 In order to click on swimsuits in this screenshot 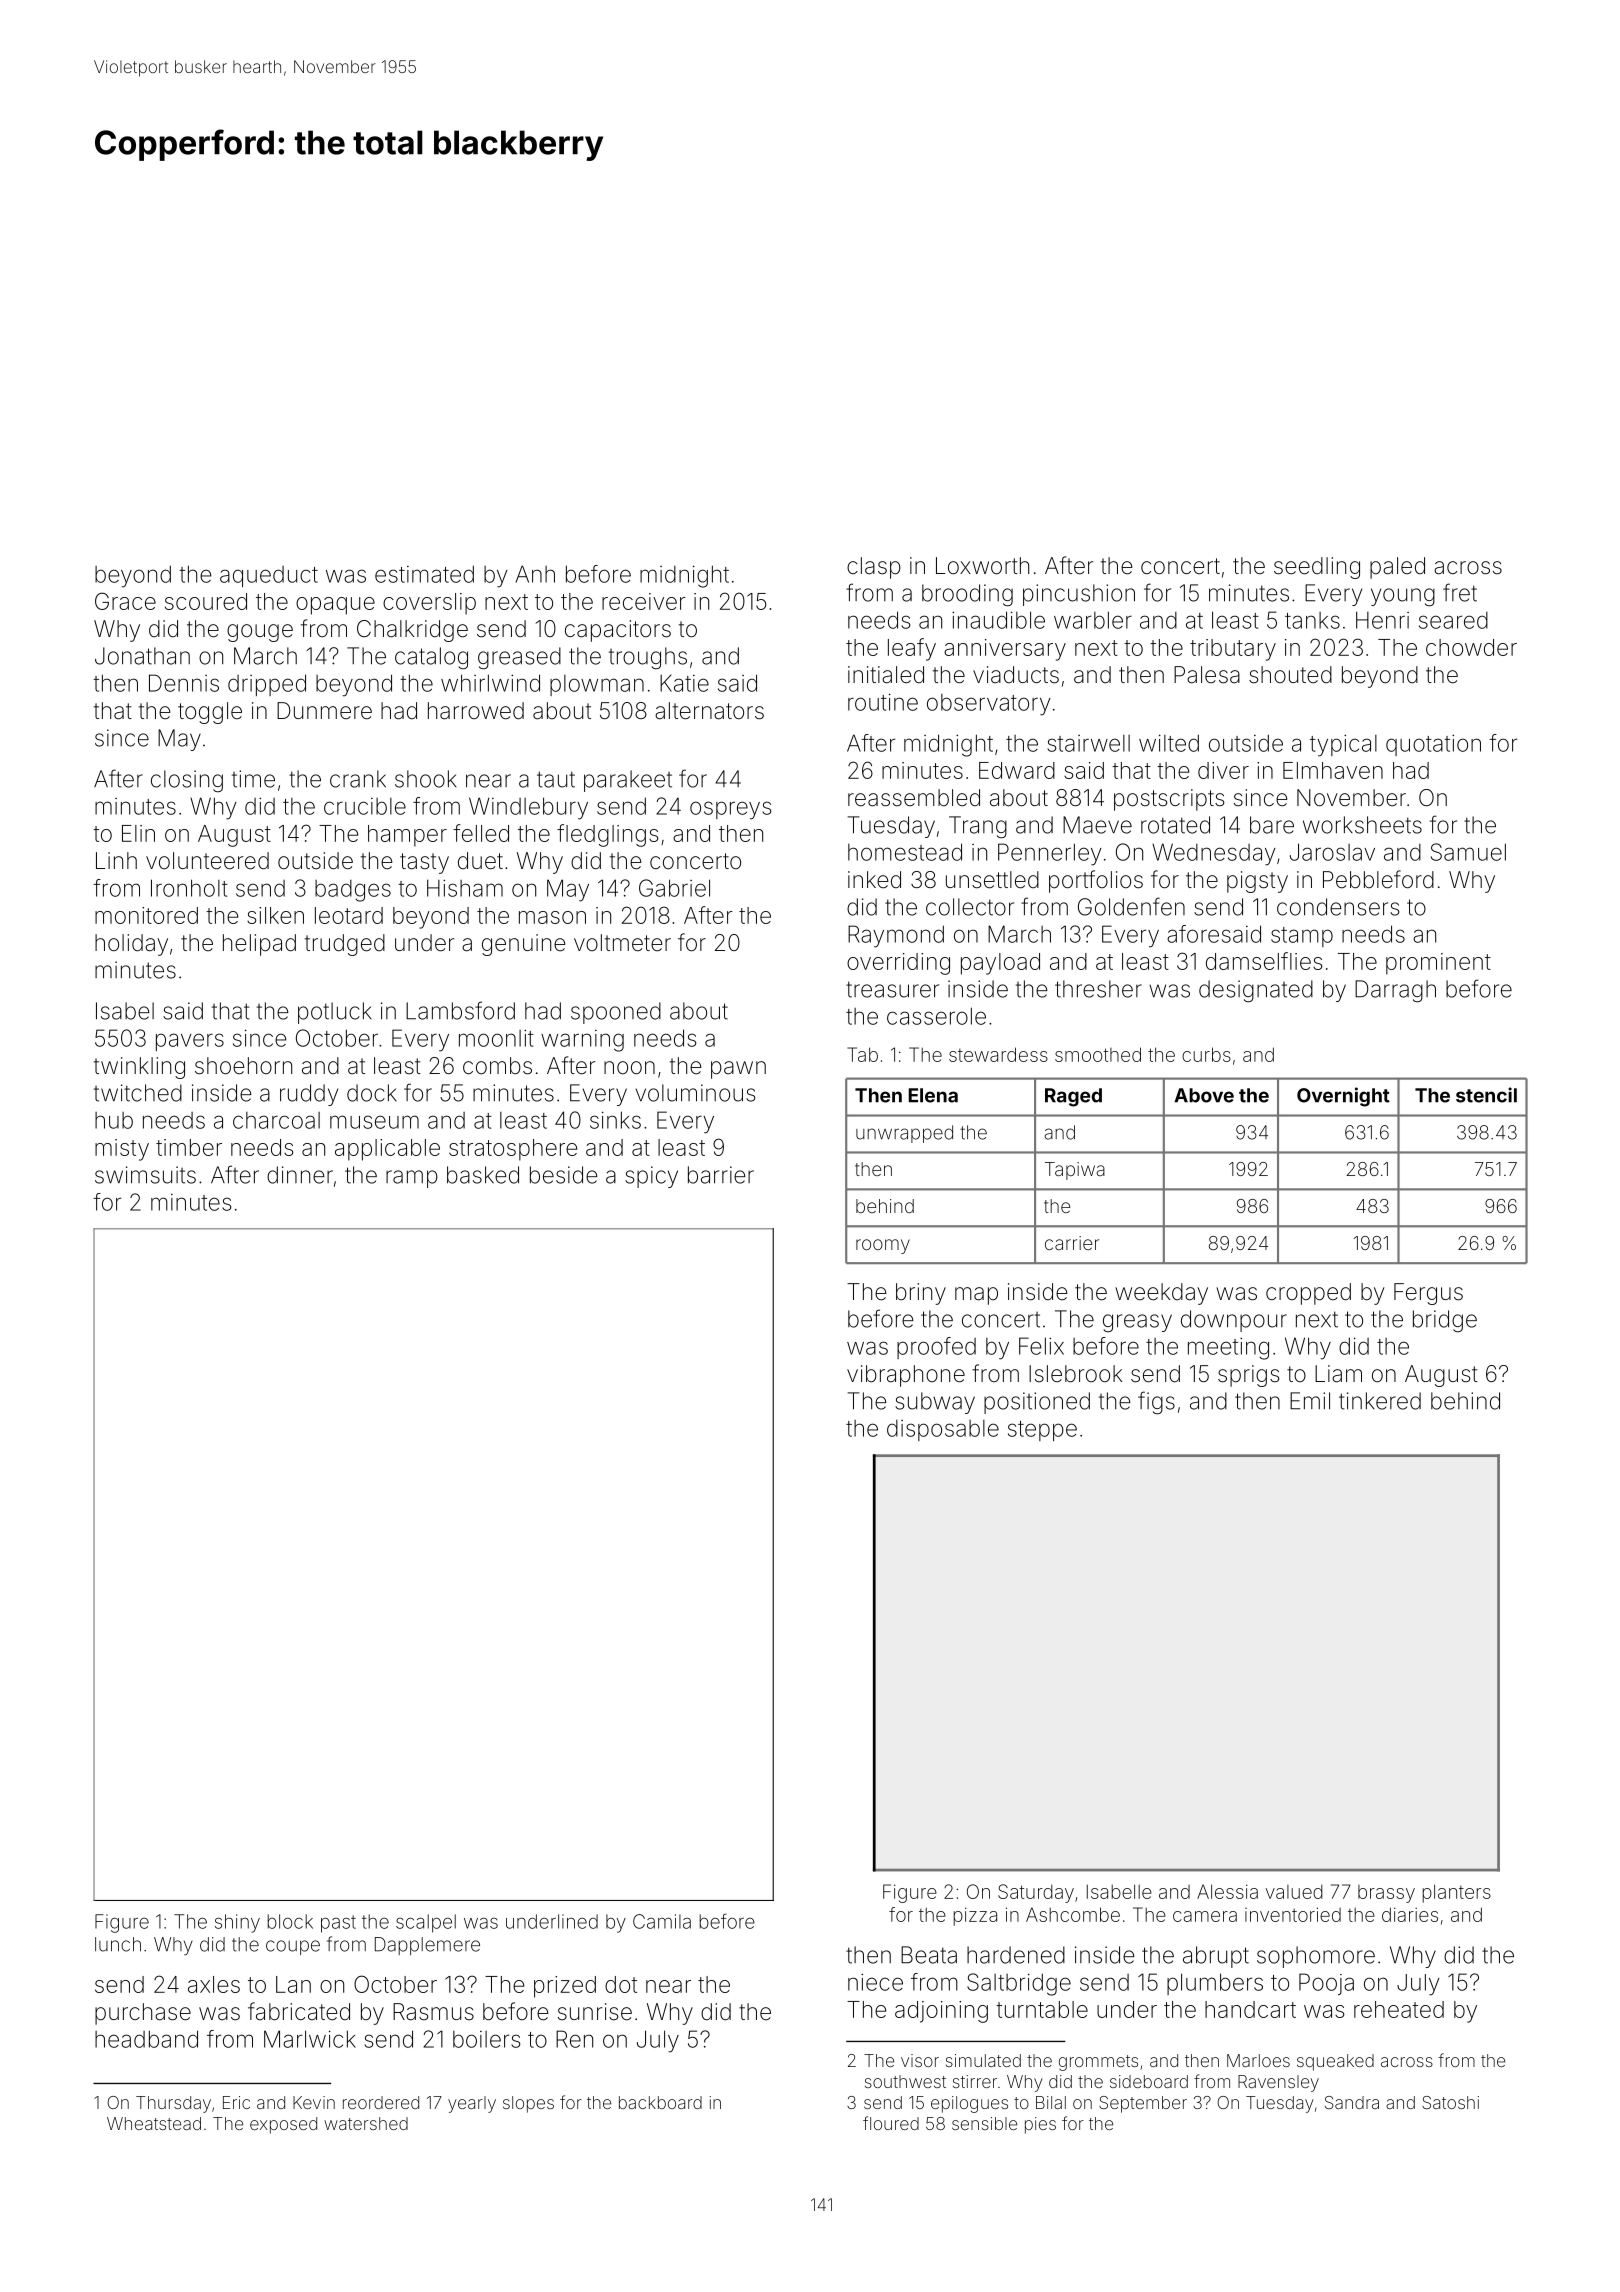, I will do `click(145, 1175)`.
